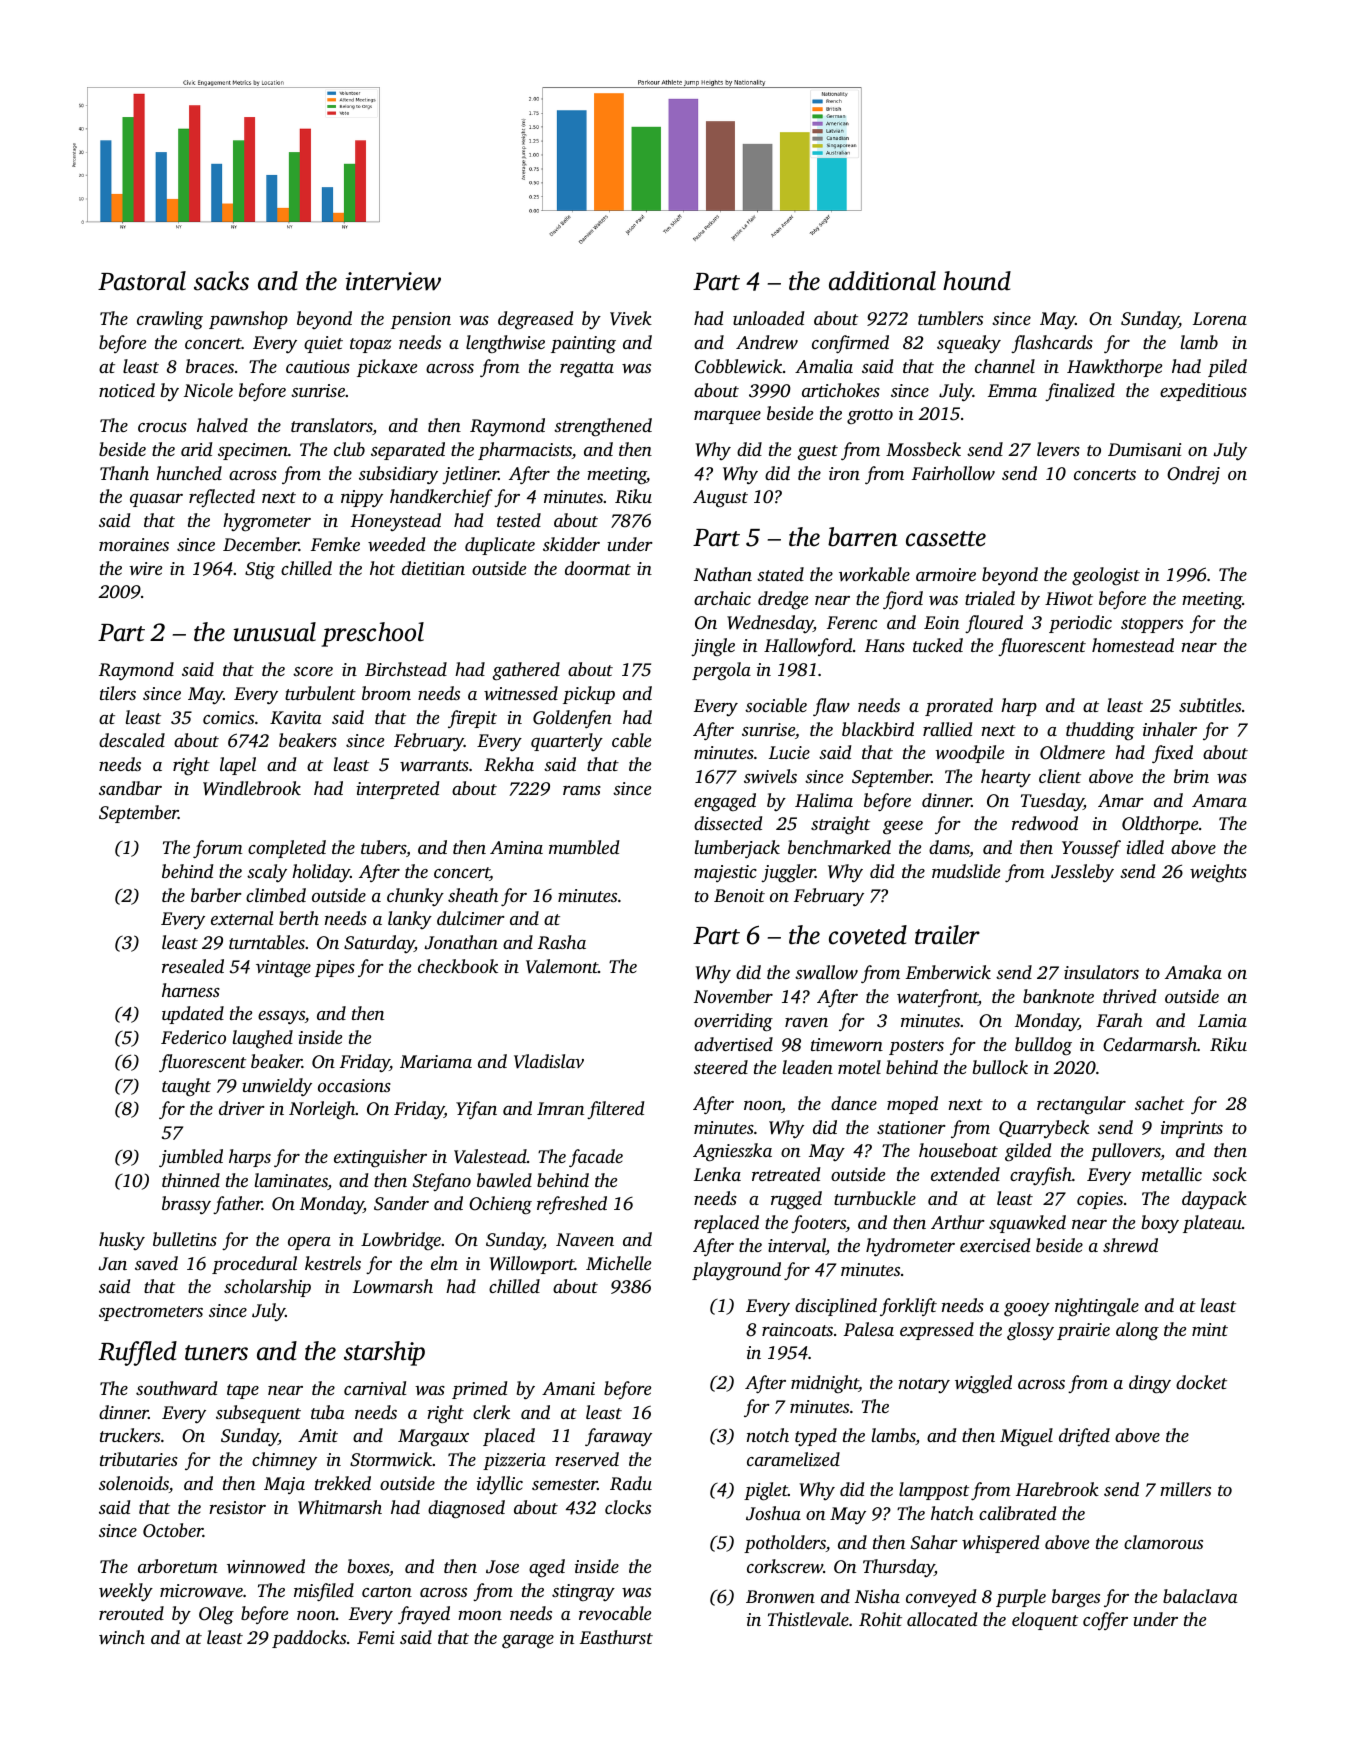 The width and height of the screenshot is (1346, 1742). Describe the element at coordinates (582, 790) in the screenshot. I see `rams` at that location.
